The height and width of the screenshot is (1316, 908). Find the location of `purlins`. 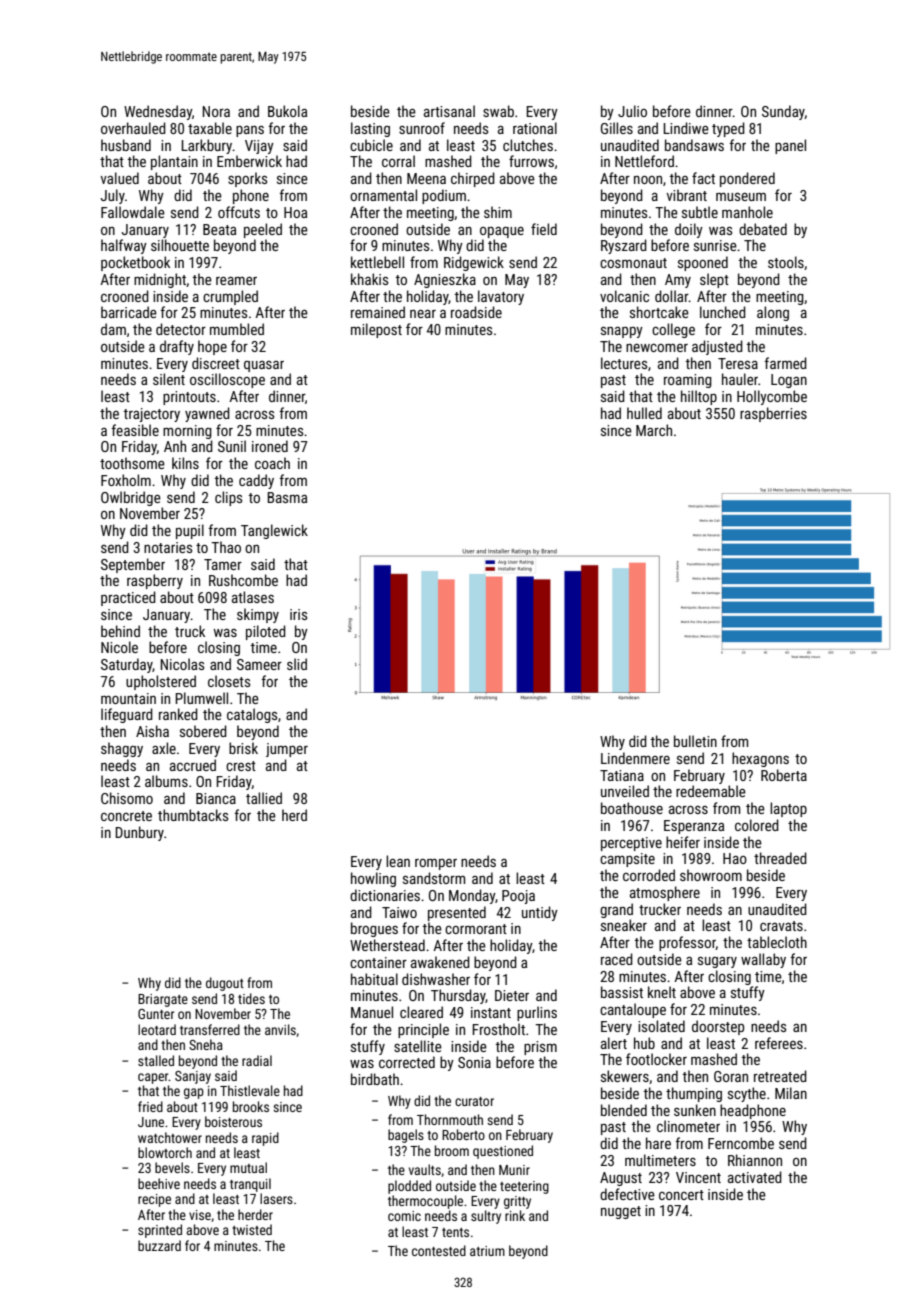

purlins is located at coordinates (537, 1013).
